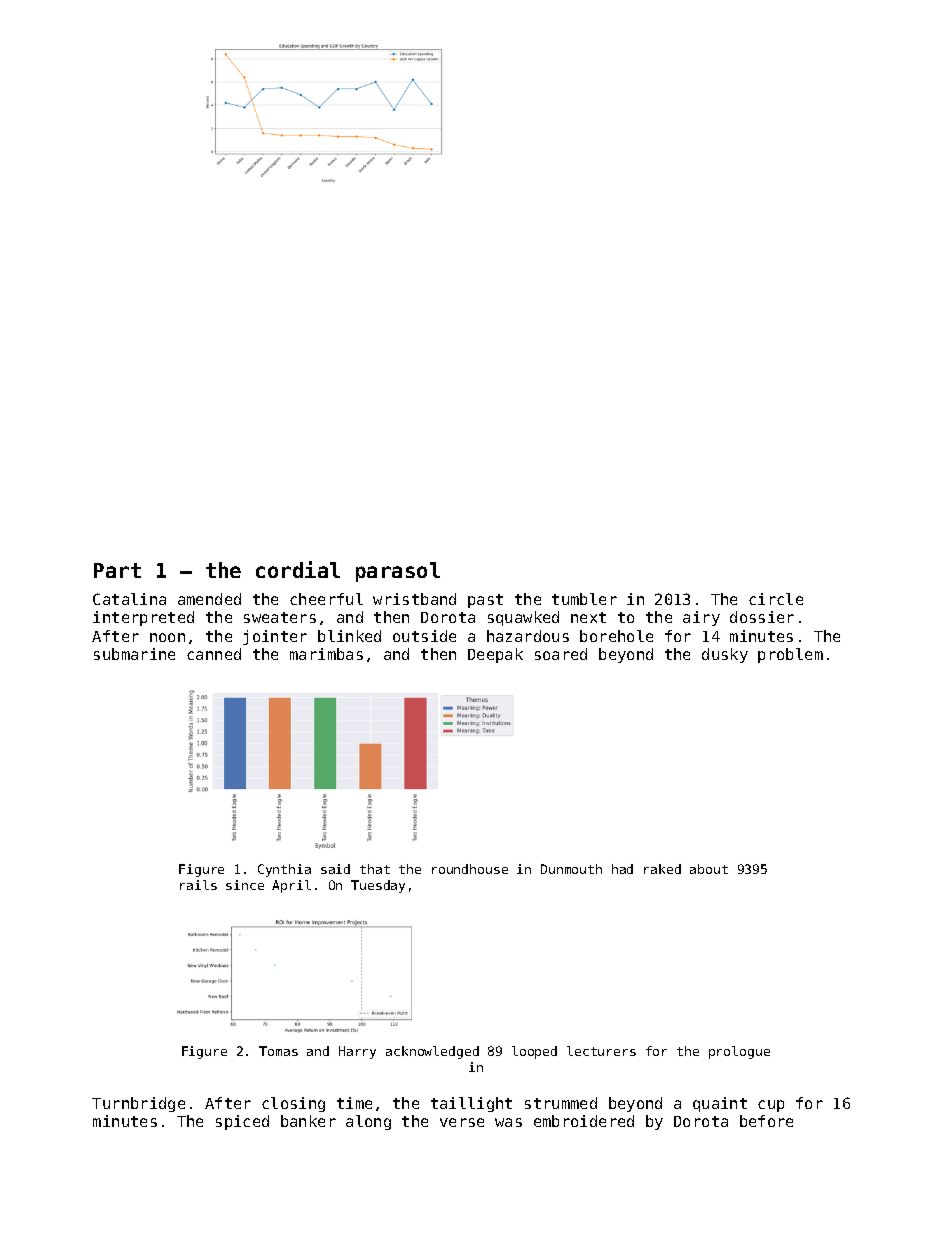  Describe the element at coordinates (725, 655) in the image. I see `dusky` at that location.
